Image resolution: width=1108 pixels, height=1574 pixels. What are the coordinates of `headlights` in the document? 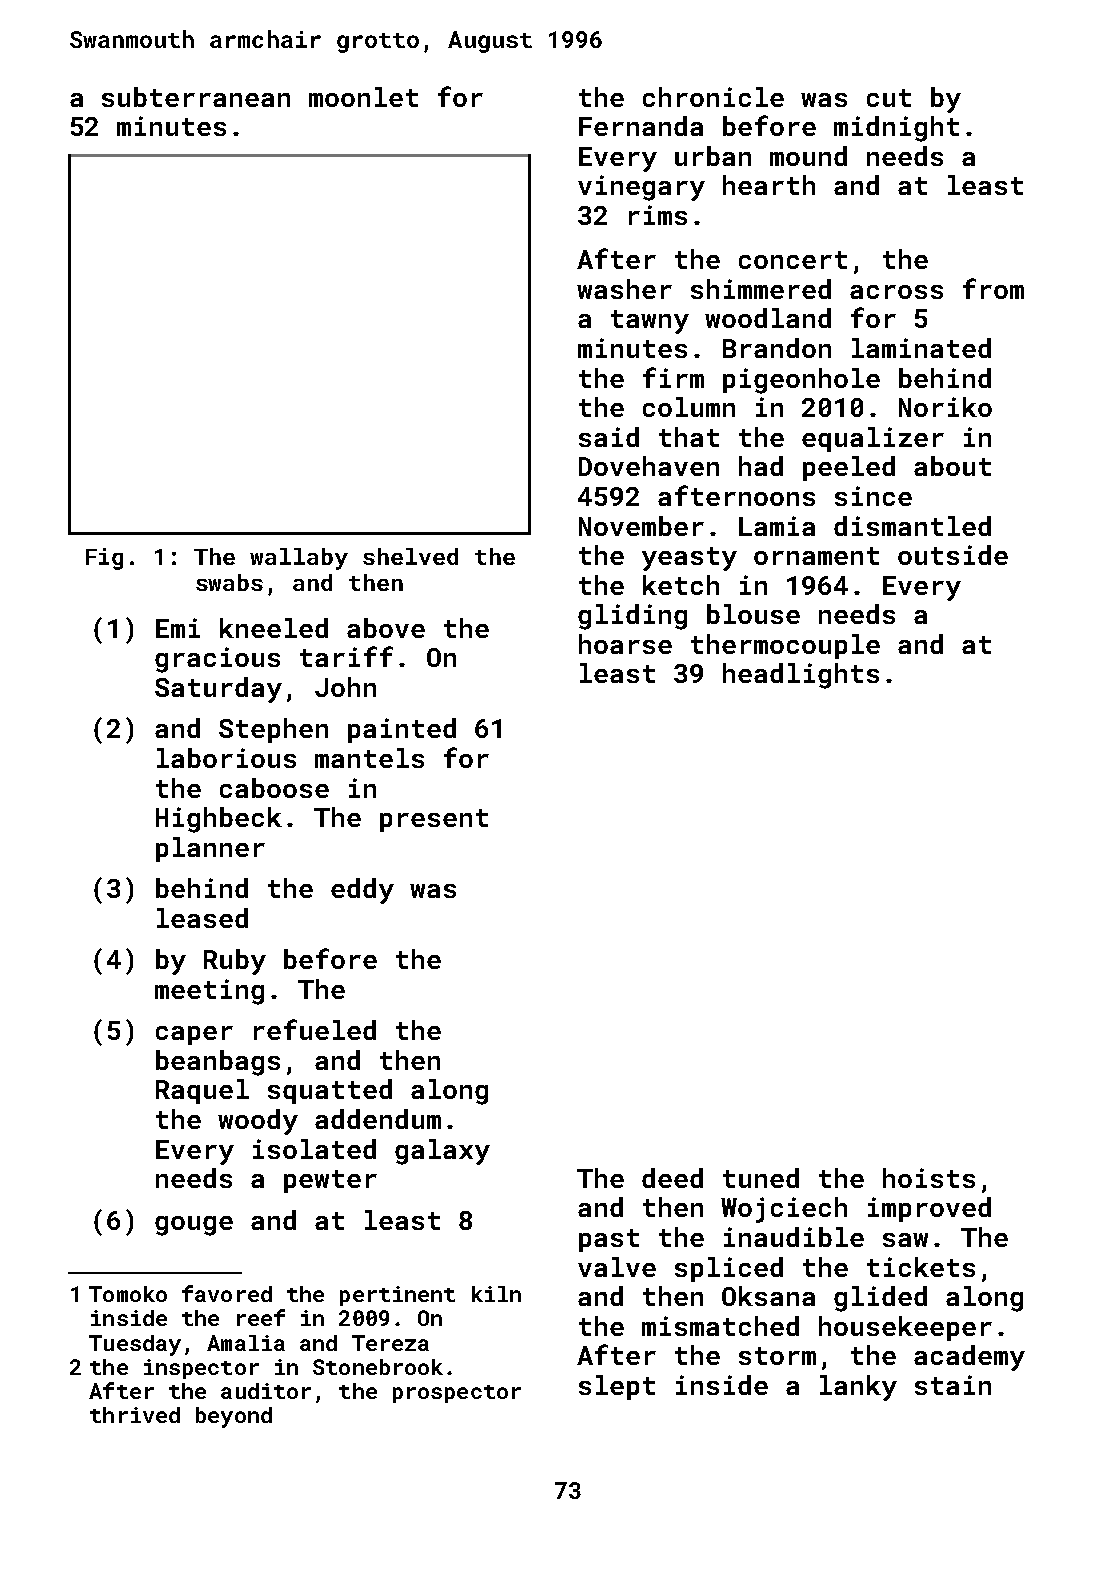 It's located at (801, 676).
